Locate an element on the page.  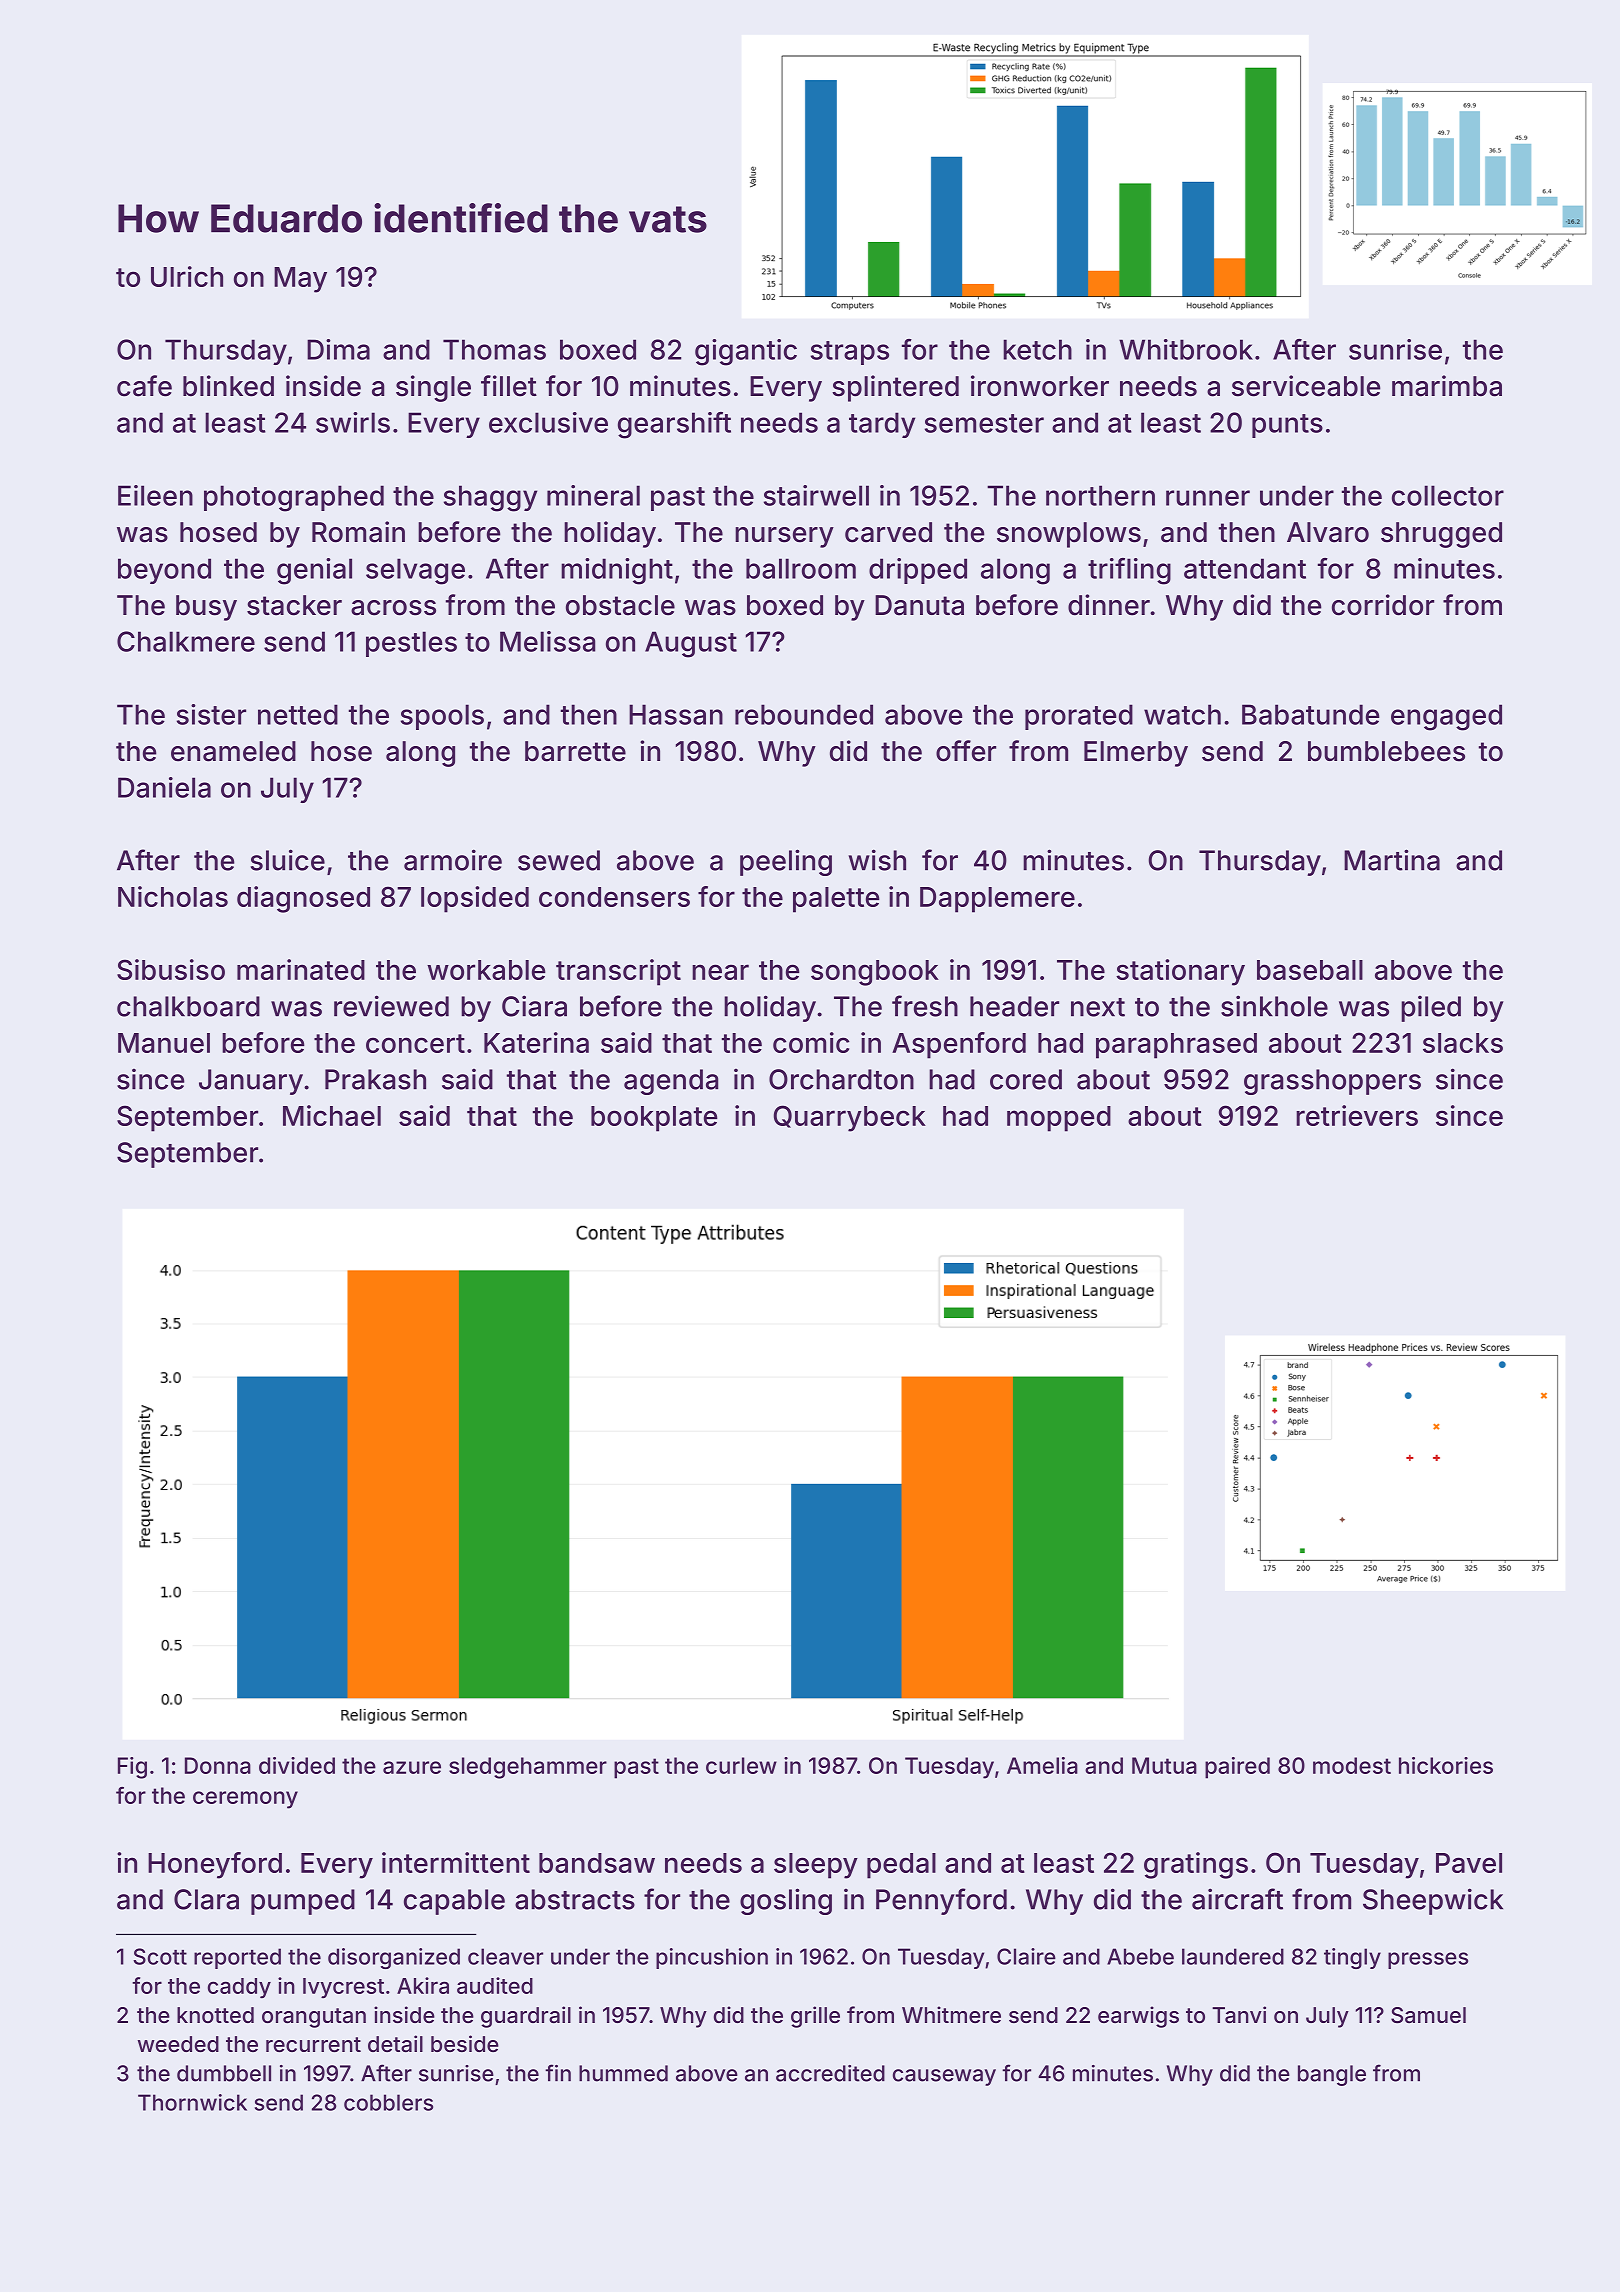
offer is located at coordinates (966, 751).
